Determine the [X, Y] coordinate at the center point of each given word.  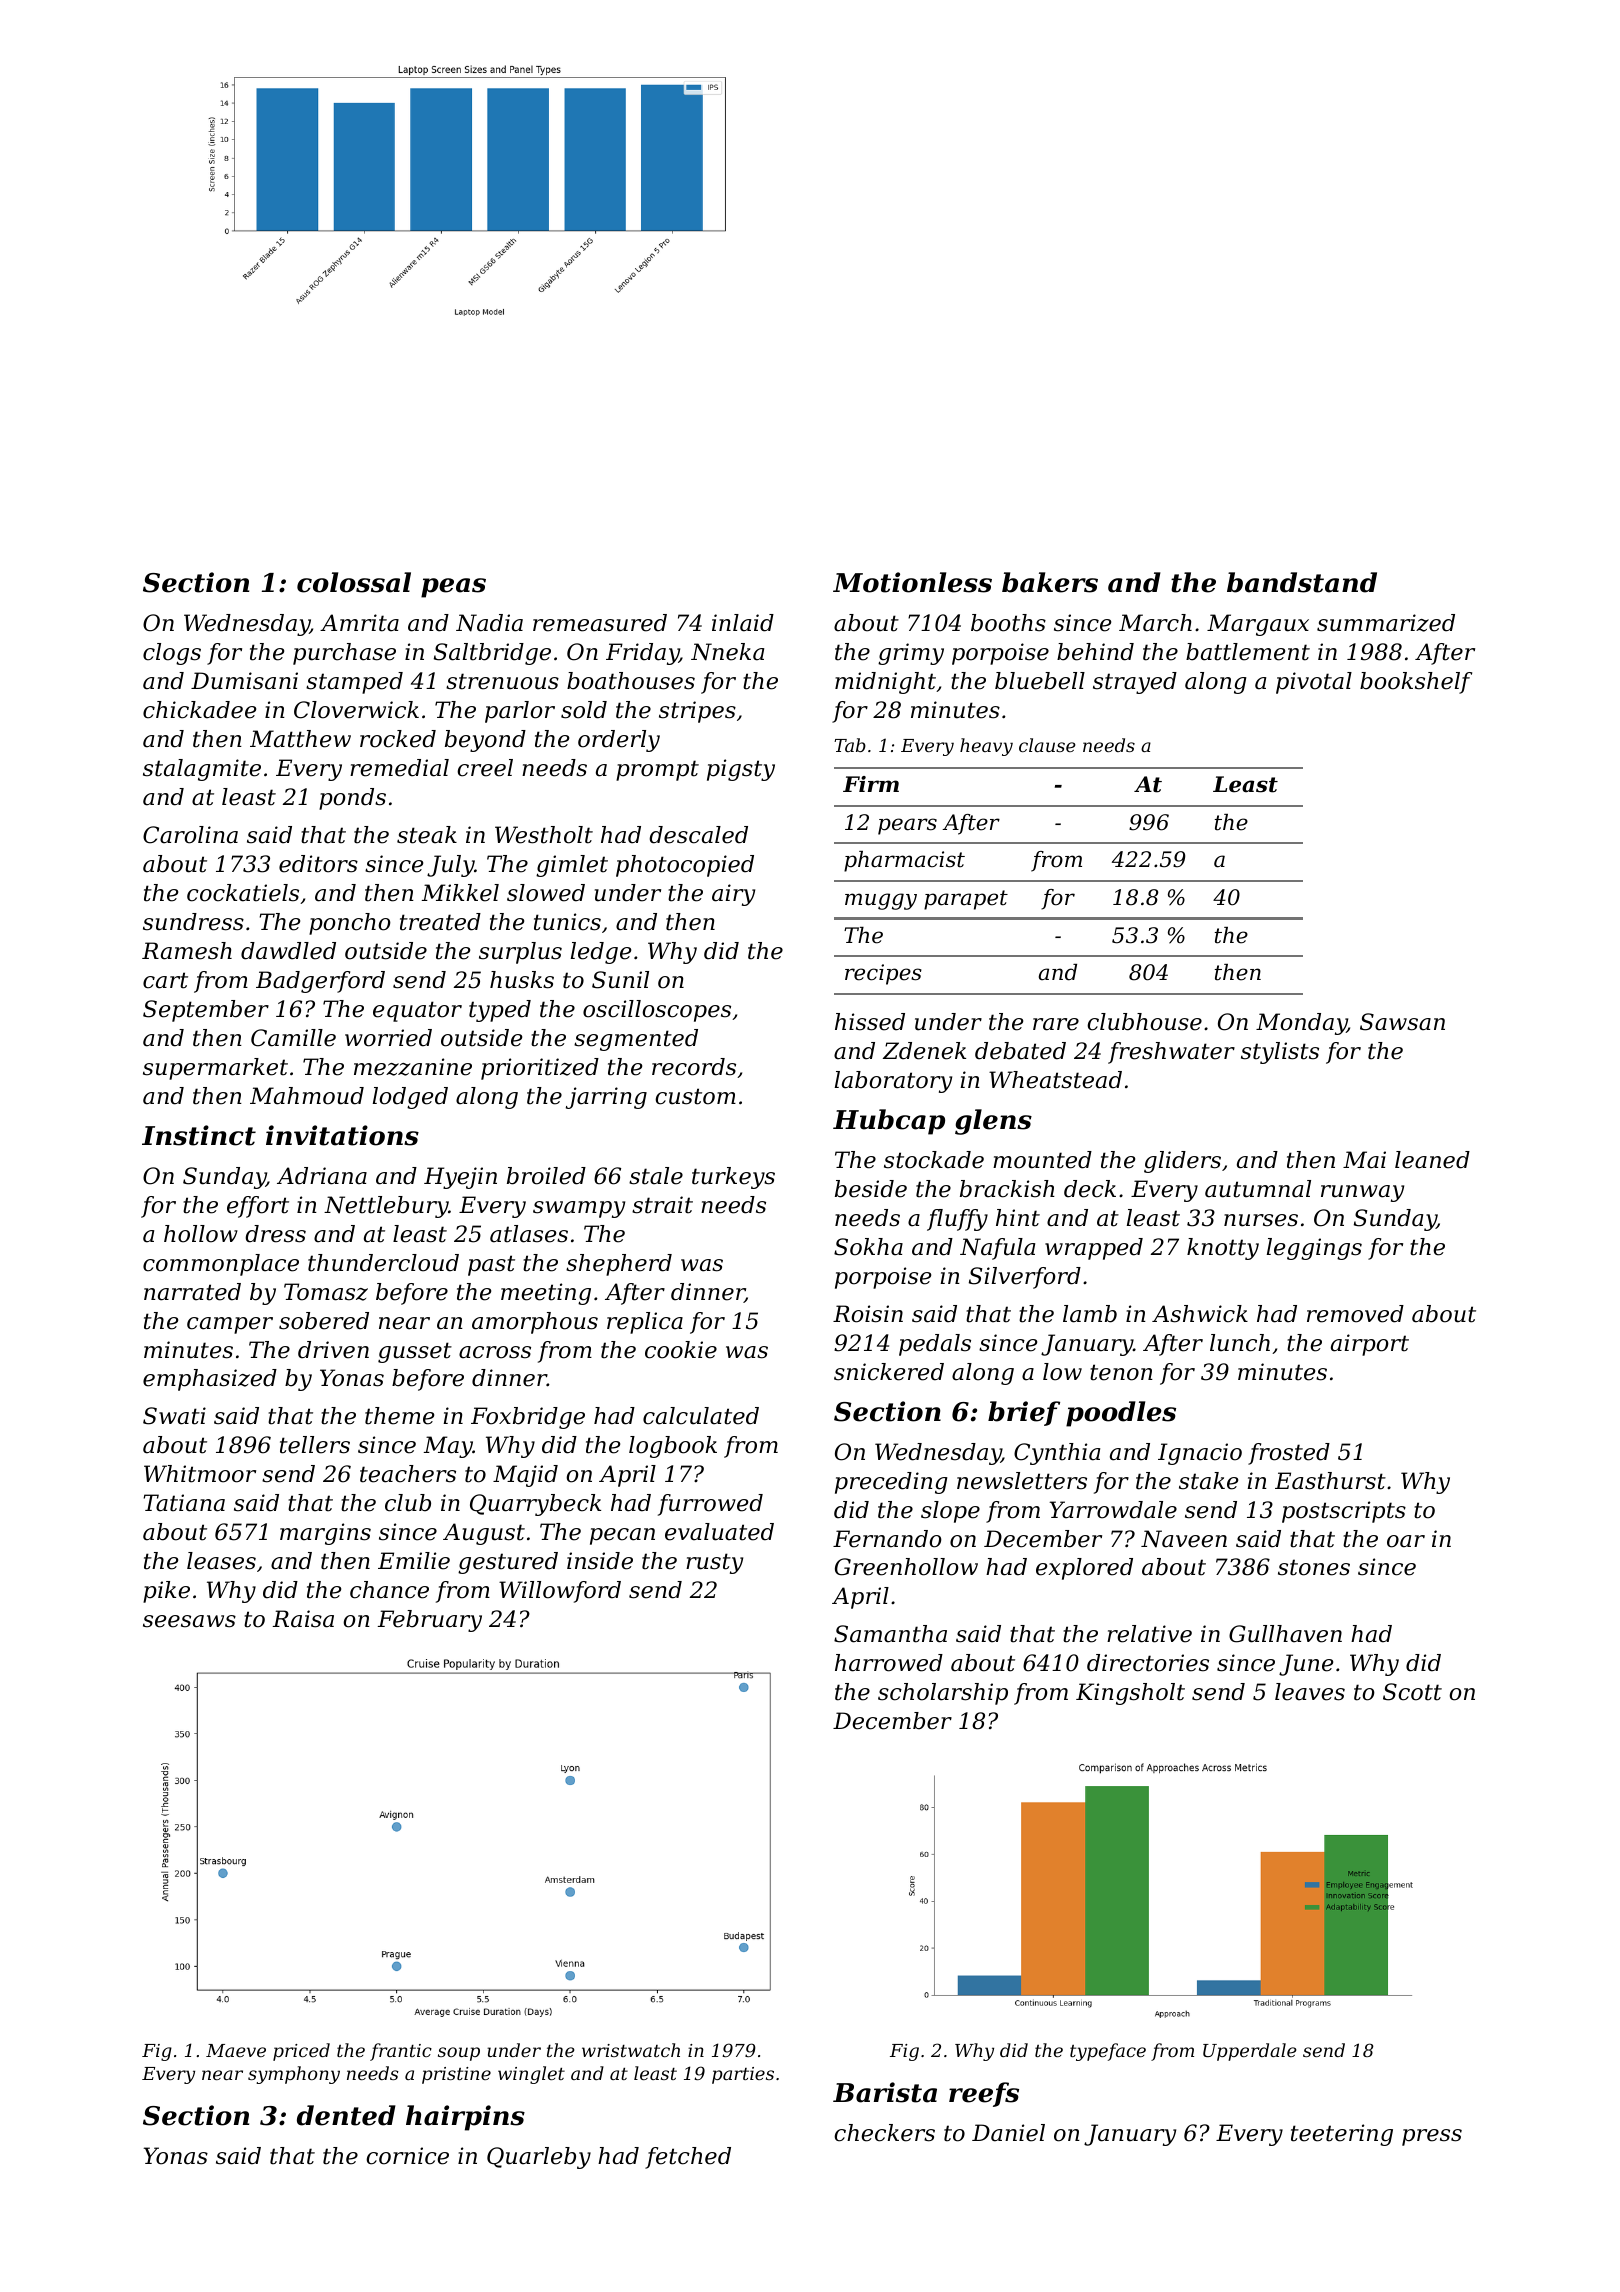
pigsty [741, 770]
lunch [1240, 1343]
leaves [1310, 1692]
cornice [407, 2156]
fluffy [957, 1220]
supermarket [215, 1069]
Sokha [868, 1247]
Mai [1364, 1160]
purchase [344, 654]
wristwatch [631, 2050]
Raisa [303, 1619]
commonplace [221, 1265]
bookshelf [1416, 683]
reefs [984, 2094]
